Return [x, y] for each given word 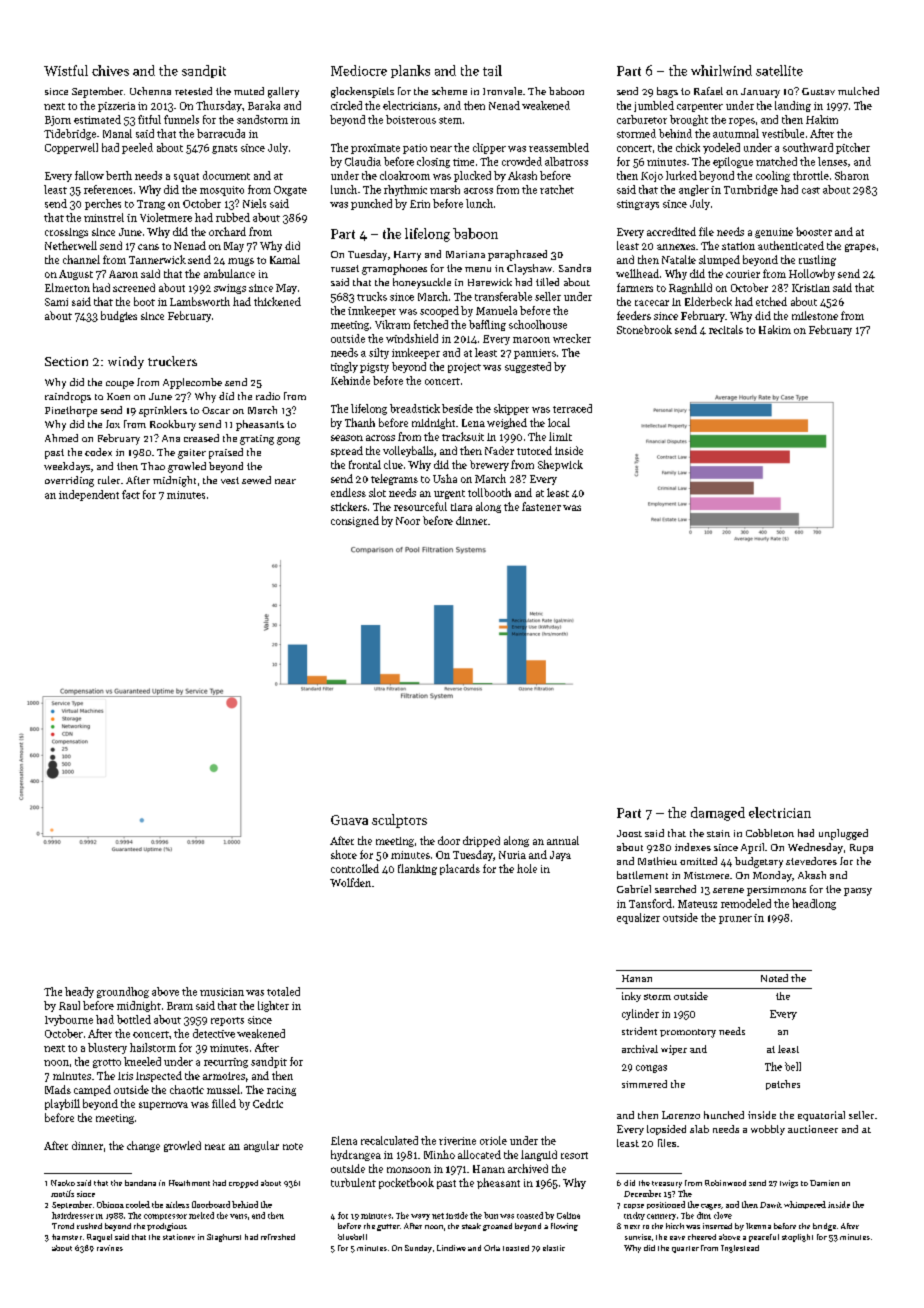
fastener [541, 506]
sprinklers [163, 411]
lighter [273, 1006]
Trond [63, 1226]
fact [131, 494]
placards [460, 869]
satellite [779, 70]
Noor [408, 521]
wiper [674, 1050]
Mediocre [359, 70]
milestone [815, 315]
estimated [97, 119]
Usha [445, 478]
